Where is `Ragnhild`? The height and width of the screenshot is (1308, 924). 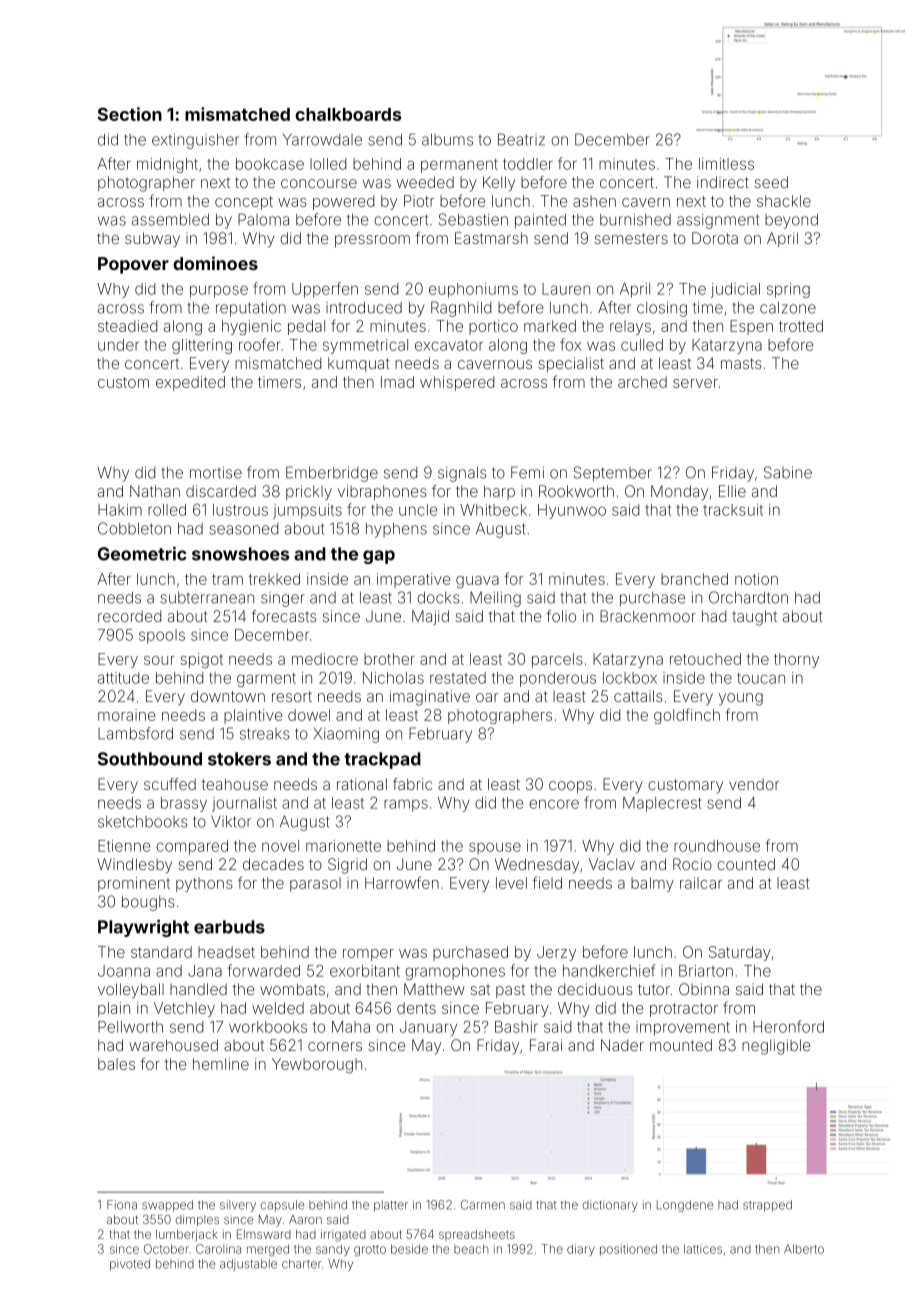
Ragnhild is located at coordinates (461, 309).
